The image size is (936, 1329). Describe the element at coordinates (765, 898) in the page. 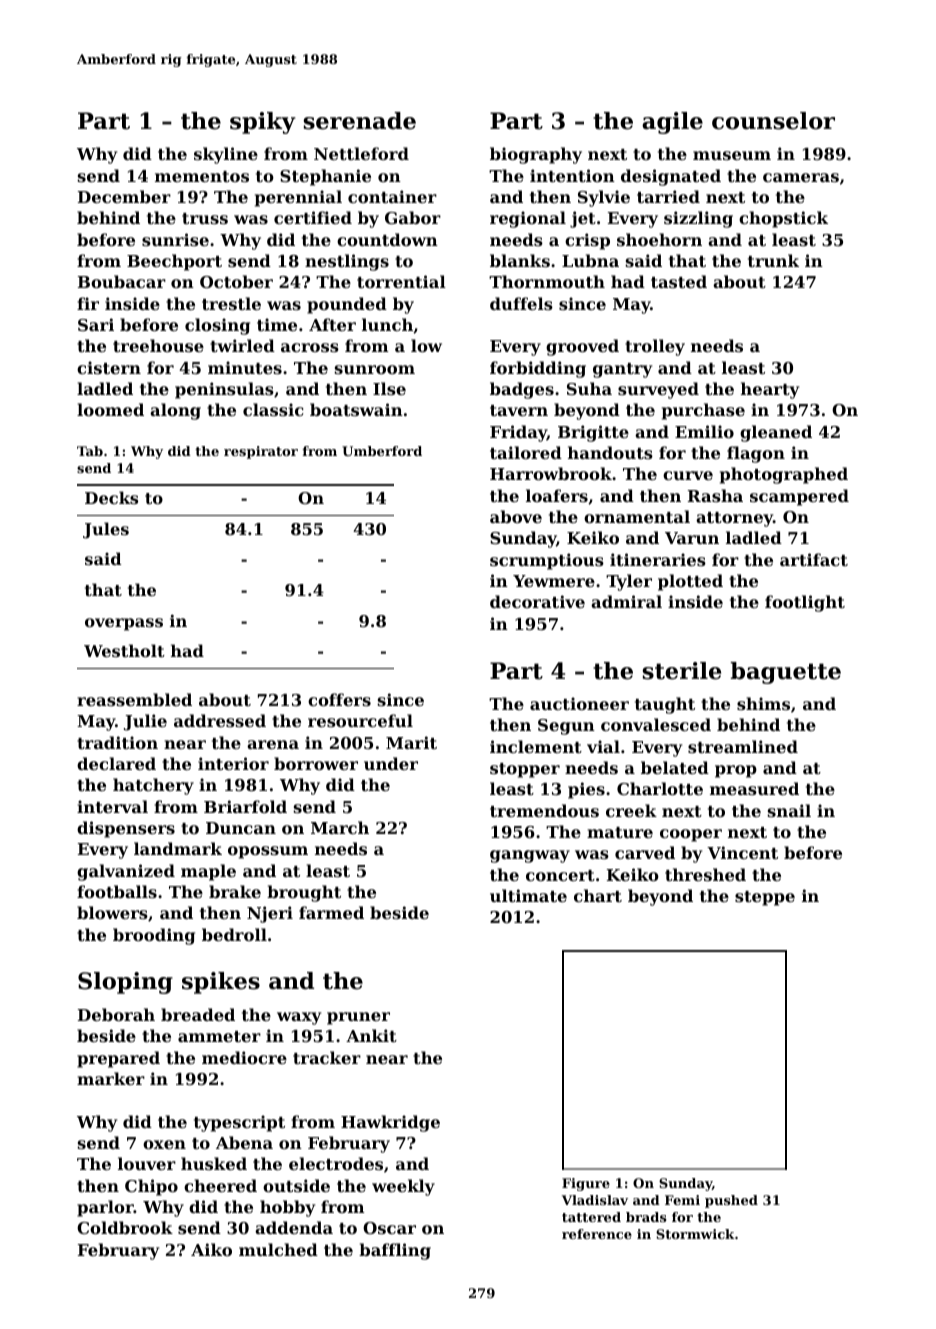

I see `steppe` at that location.
